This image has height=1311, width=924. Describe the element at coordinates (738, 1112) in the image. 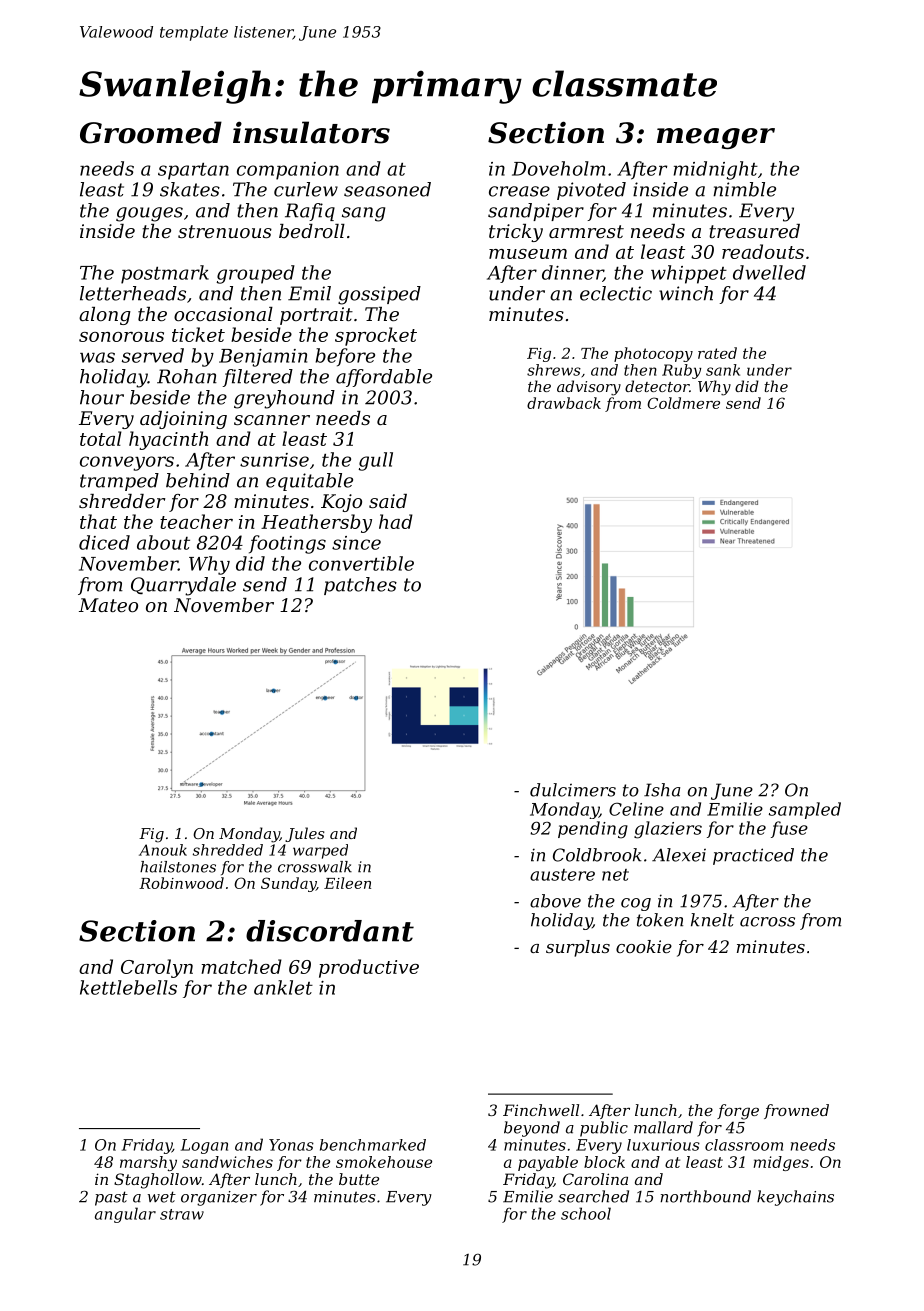

I see `forge` at that location.
